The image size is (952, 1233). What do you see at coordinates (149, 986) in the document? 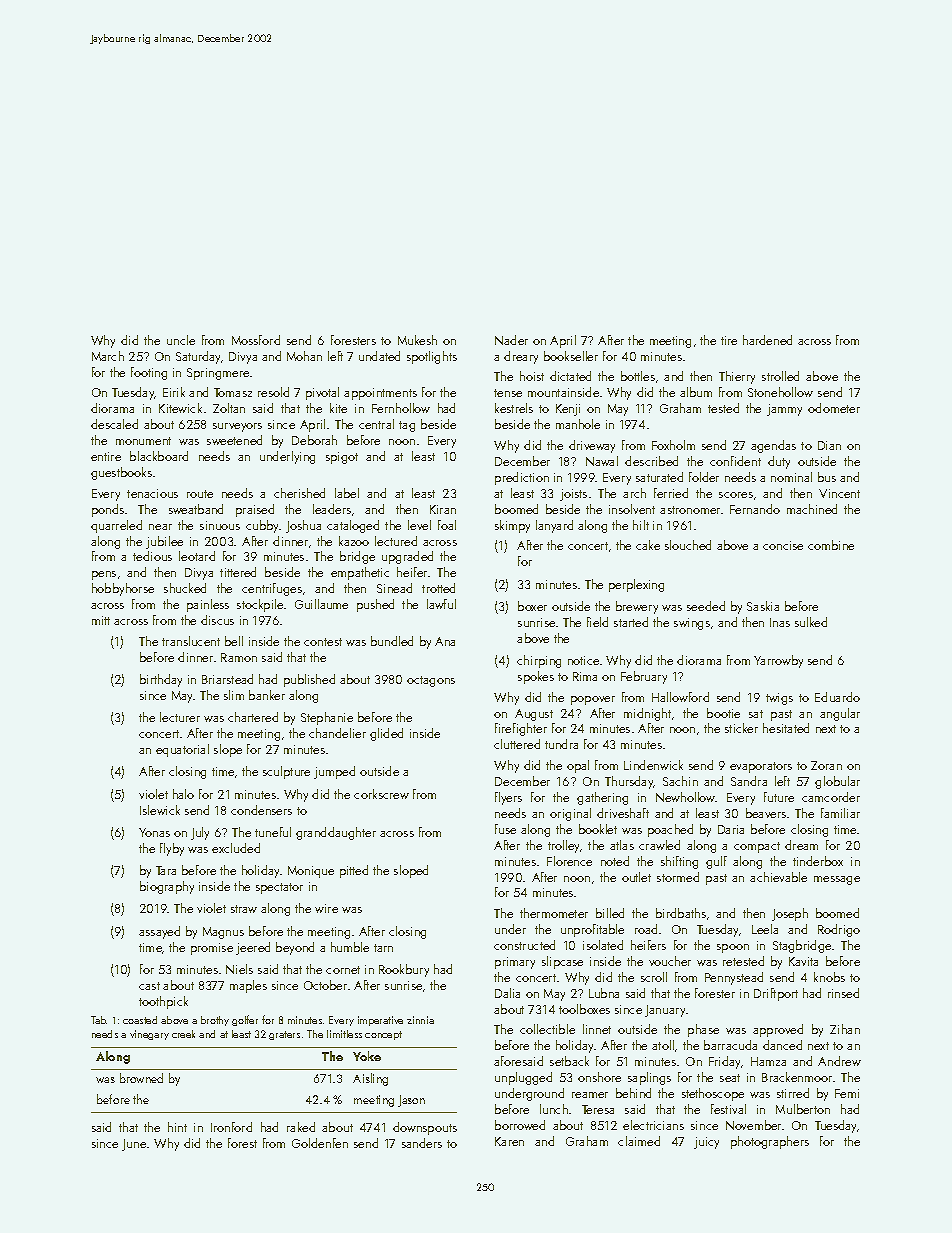
I see `cast` at bounding box center [149, 986].
